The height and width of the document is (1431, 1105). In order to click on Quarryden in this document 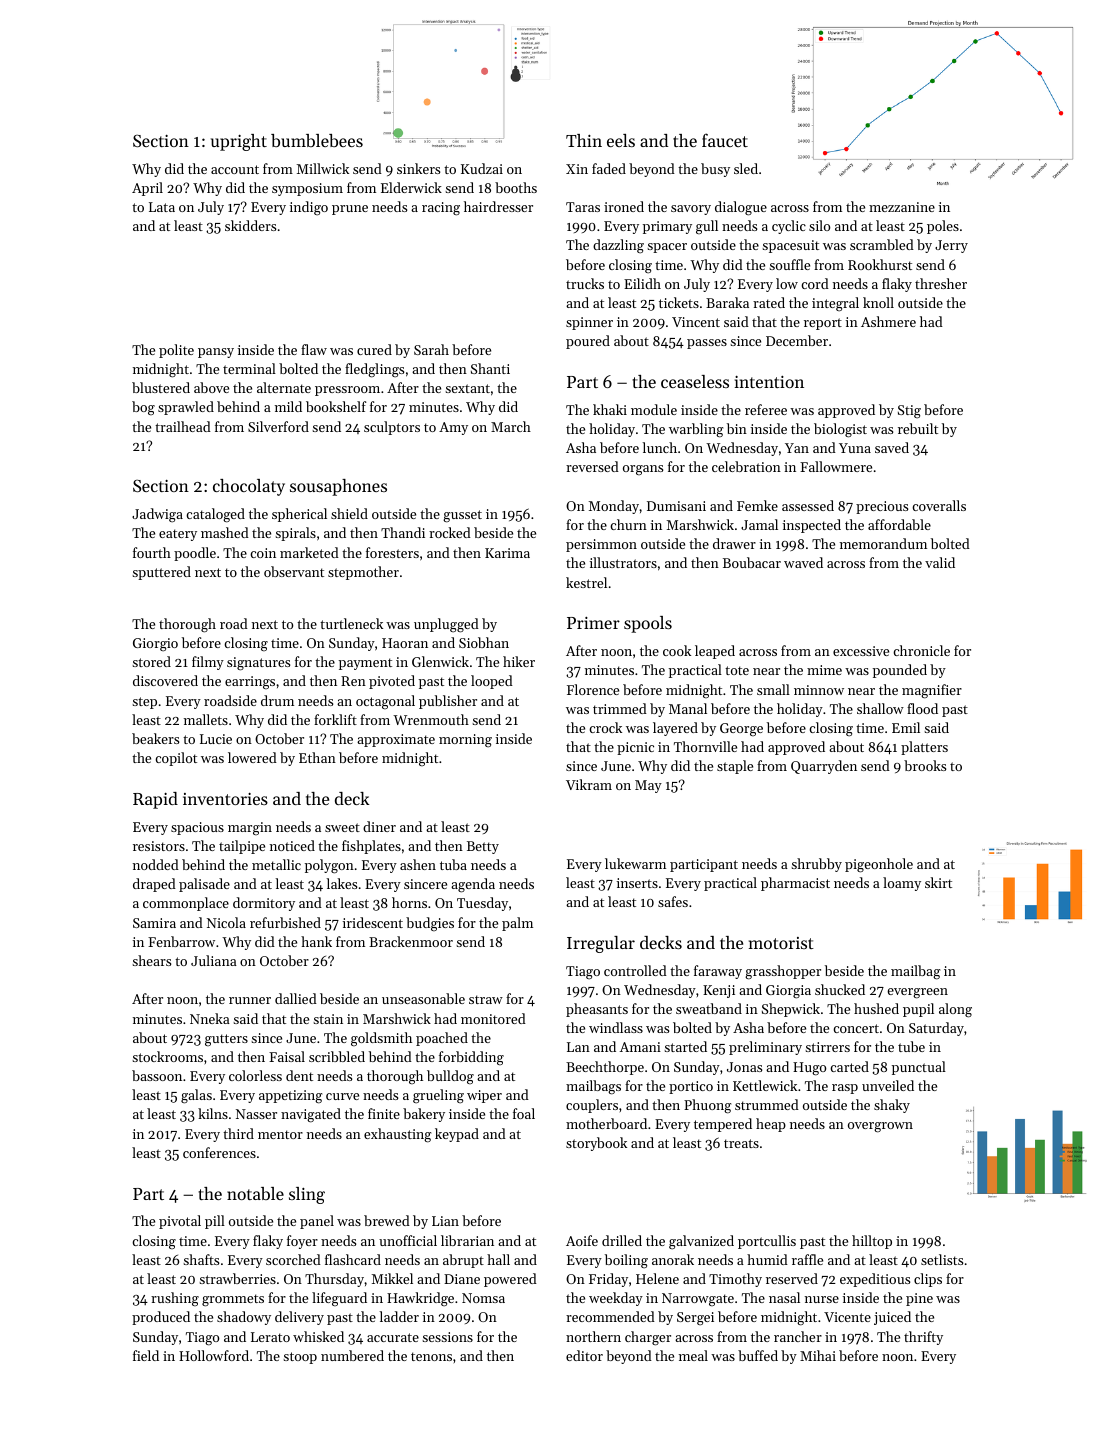, I will do `click(824, 767)`.
